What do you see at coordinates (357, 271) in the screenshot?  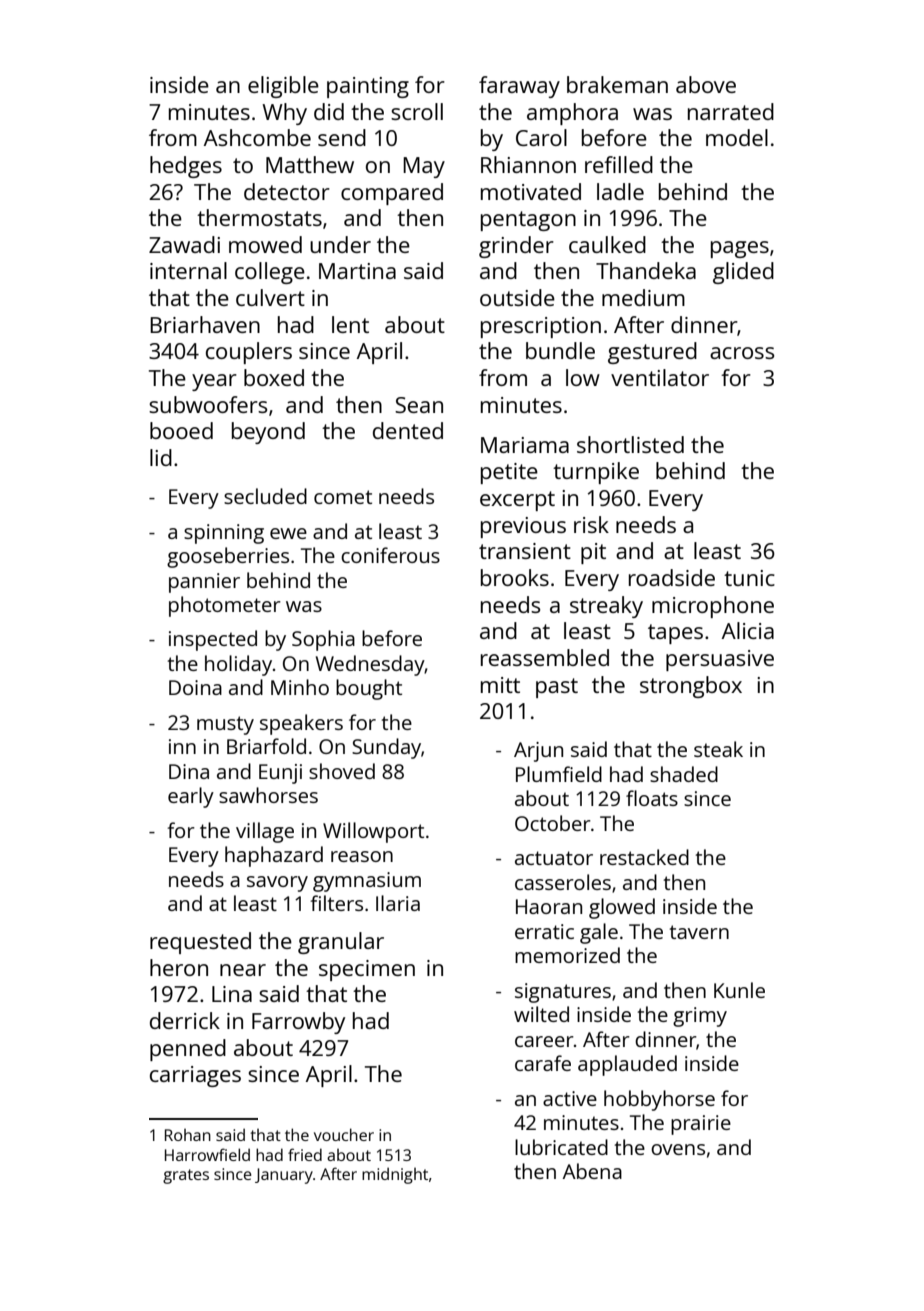 I see `Martina` at bounding box center [357, 271].
